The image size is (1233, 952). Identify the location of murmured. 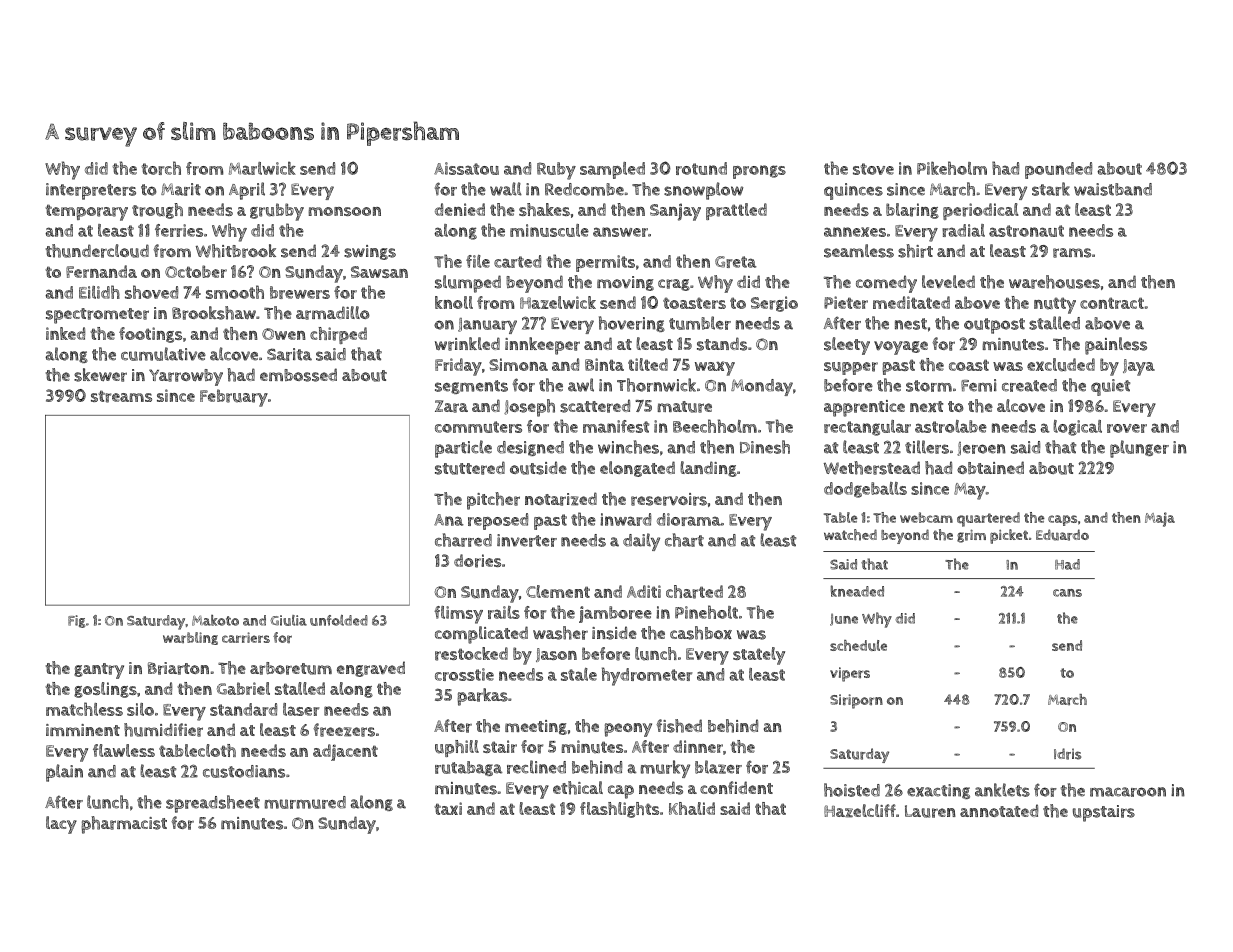
(305, 802).
